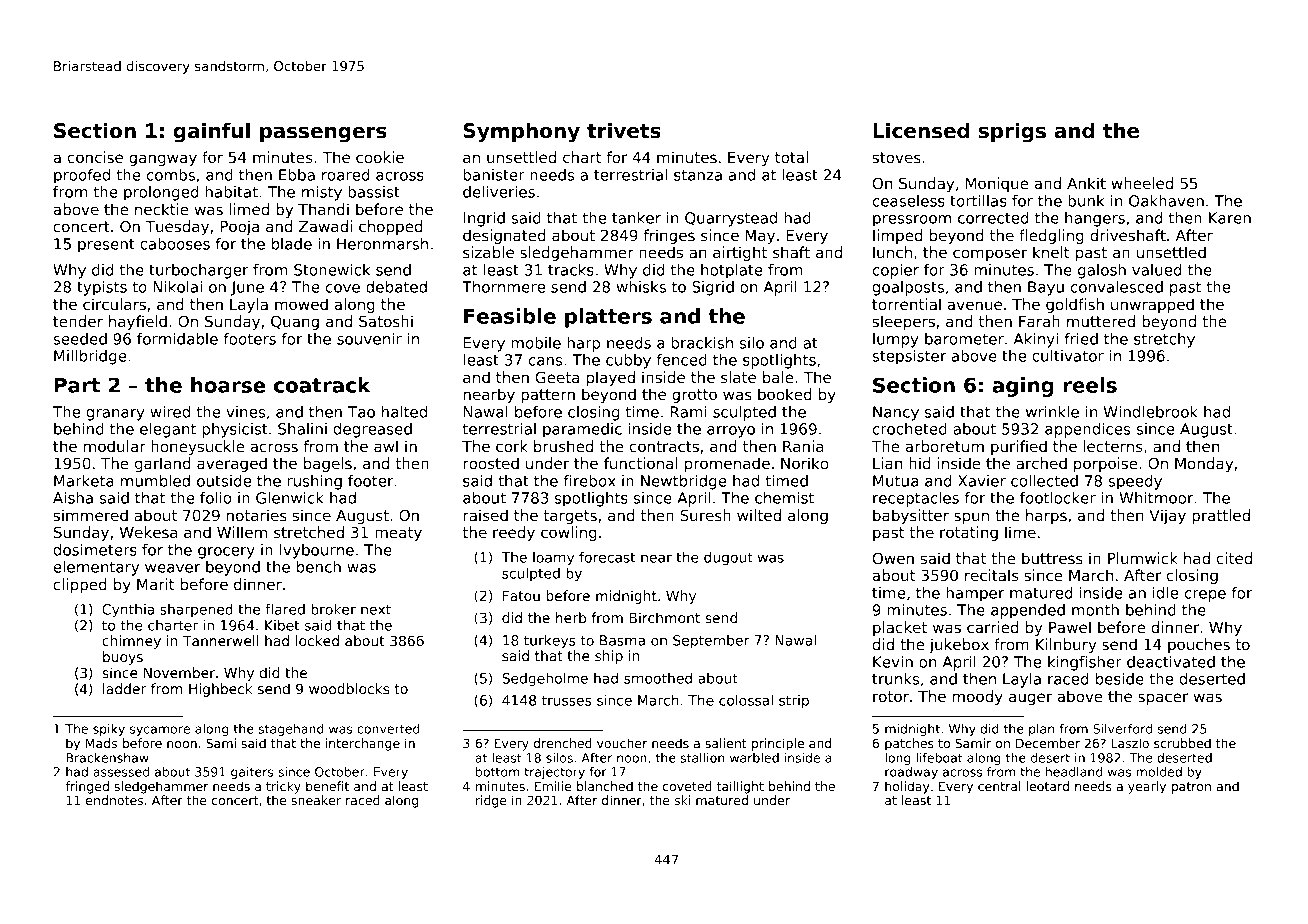  What do you see at coordinates (536, 343) in the document?
I see `mobile` at bounding box center [536, 343].
